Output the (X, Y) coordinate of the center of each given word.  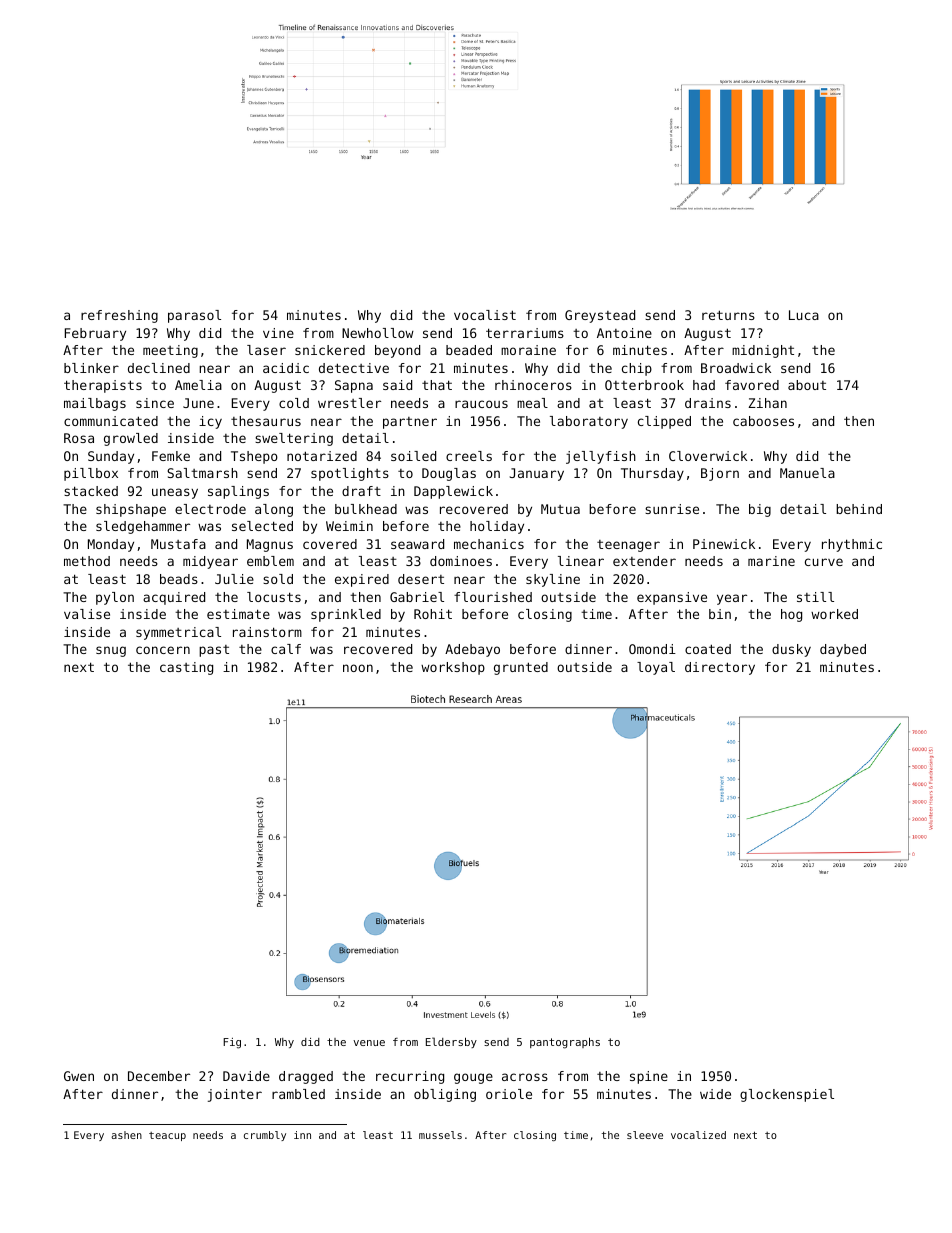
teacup (167, 1136)
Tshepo (254, 457)
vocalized (698, 1135)
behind (859, 509)
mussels (440, 1135)
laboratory (589, 422)
